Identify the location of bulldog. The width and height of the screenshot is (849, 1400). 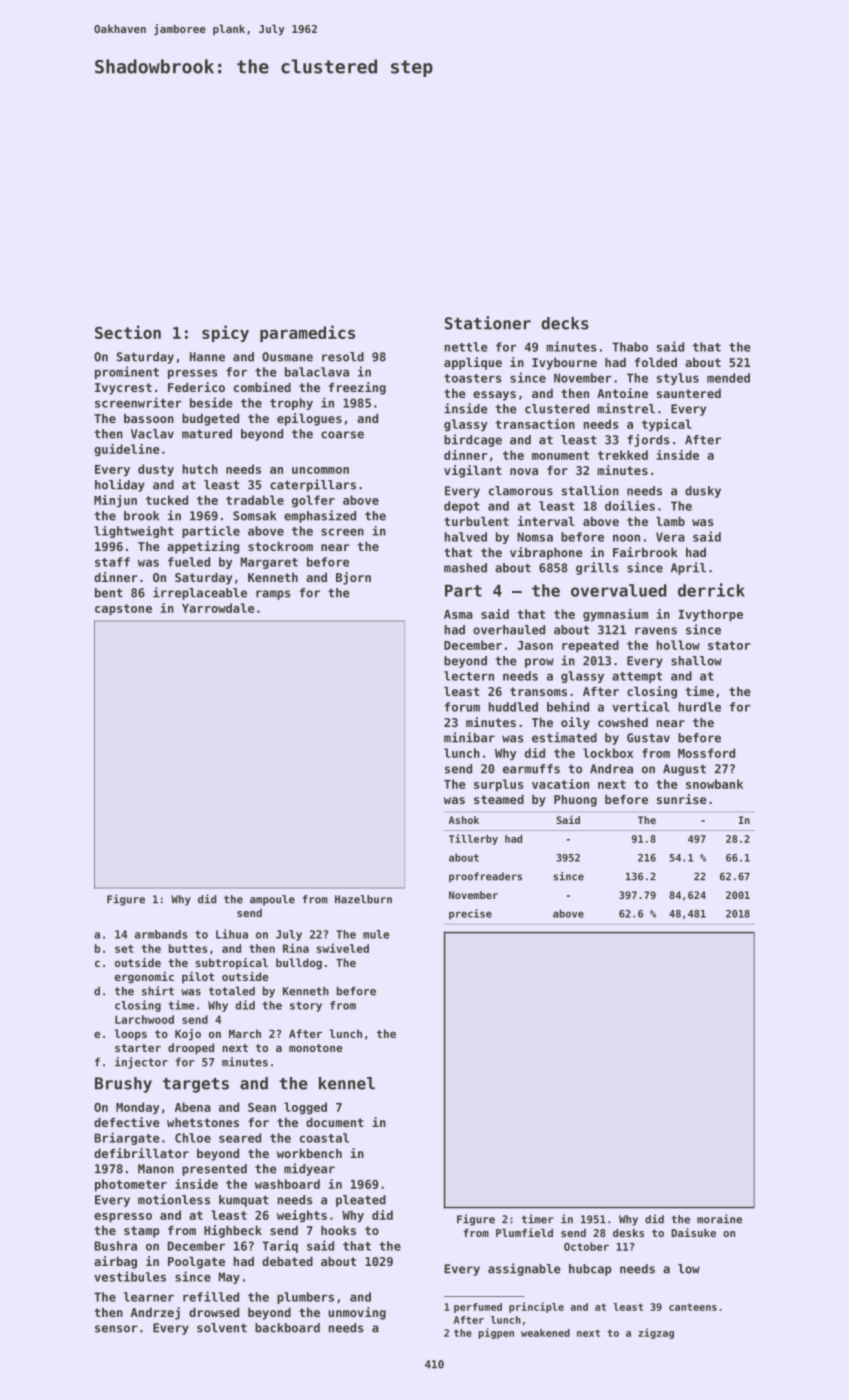
(299, 964).
